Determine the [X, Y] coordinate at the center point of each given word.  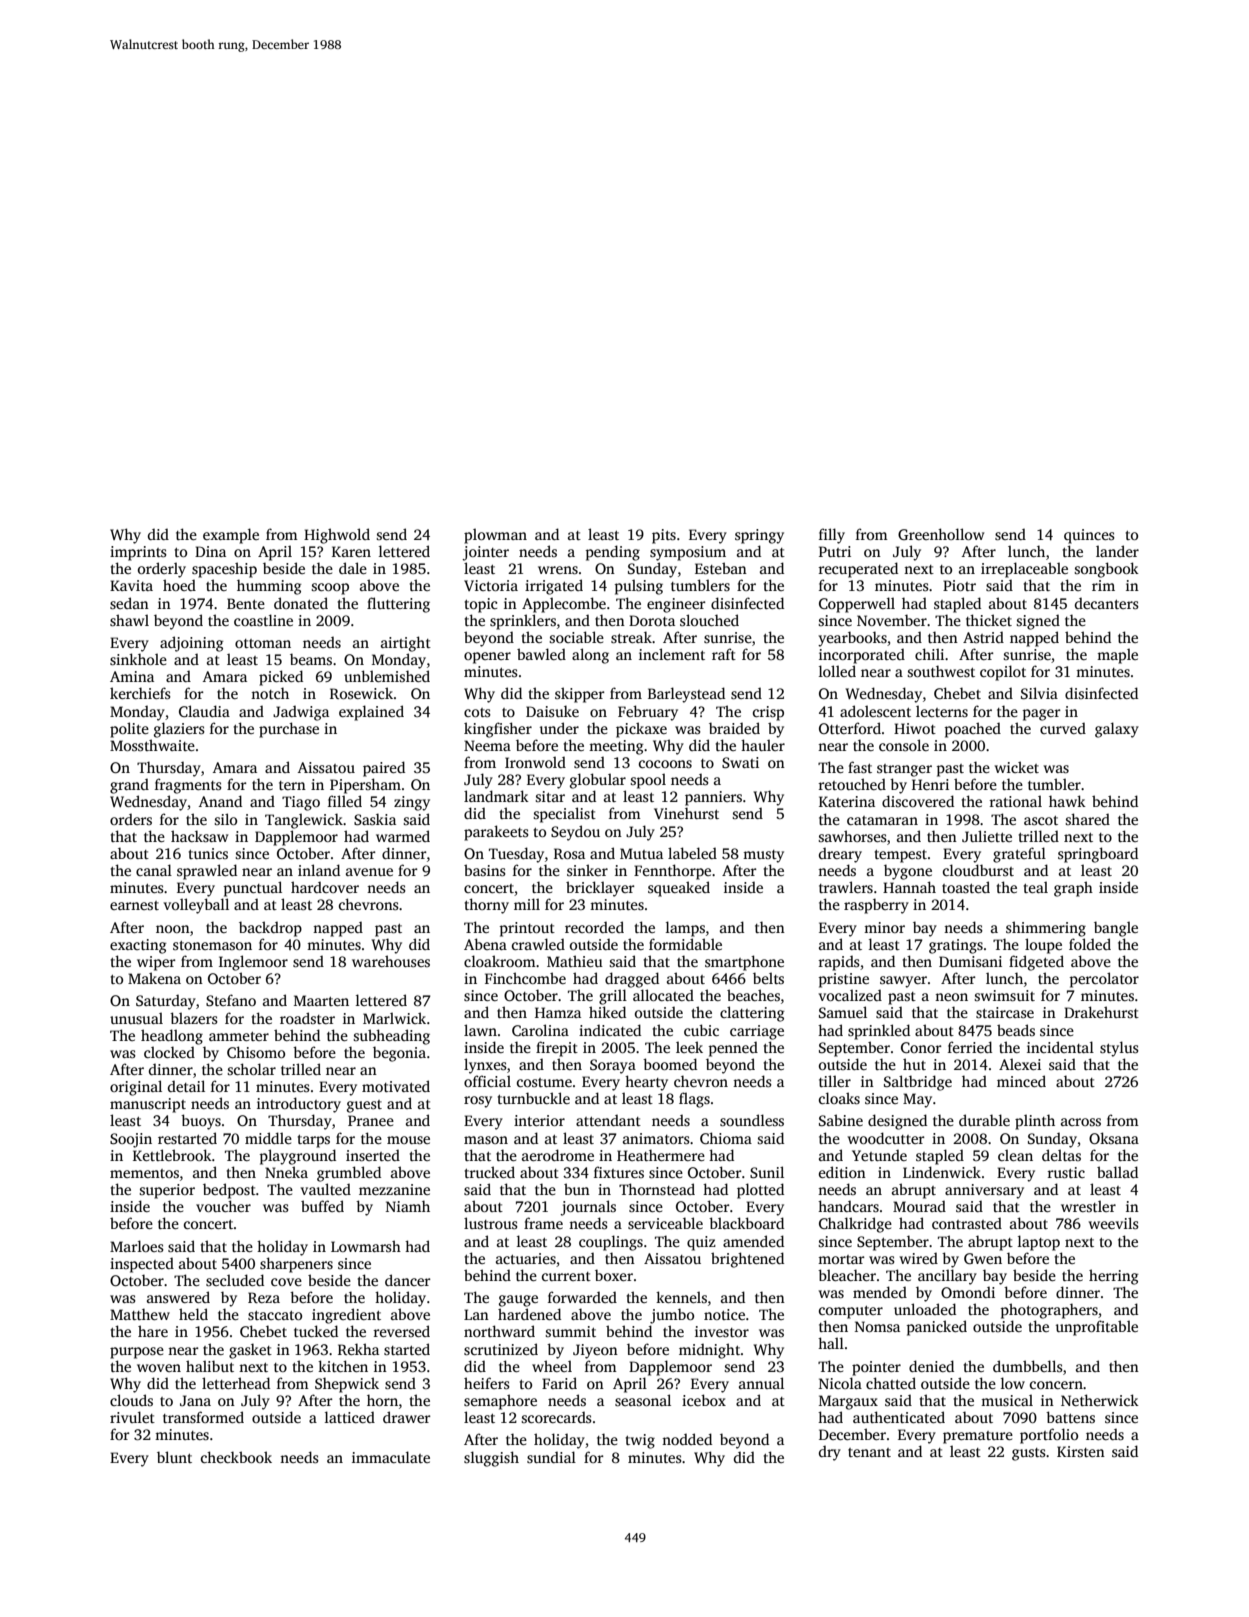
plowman [495, 536]
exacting [138, 946]
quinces [1089, 536]
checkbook [236, 1457]
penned [733, 1049]
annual [761, 1383]
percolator [1104, 980]
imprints [138, 553]
